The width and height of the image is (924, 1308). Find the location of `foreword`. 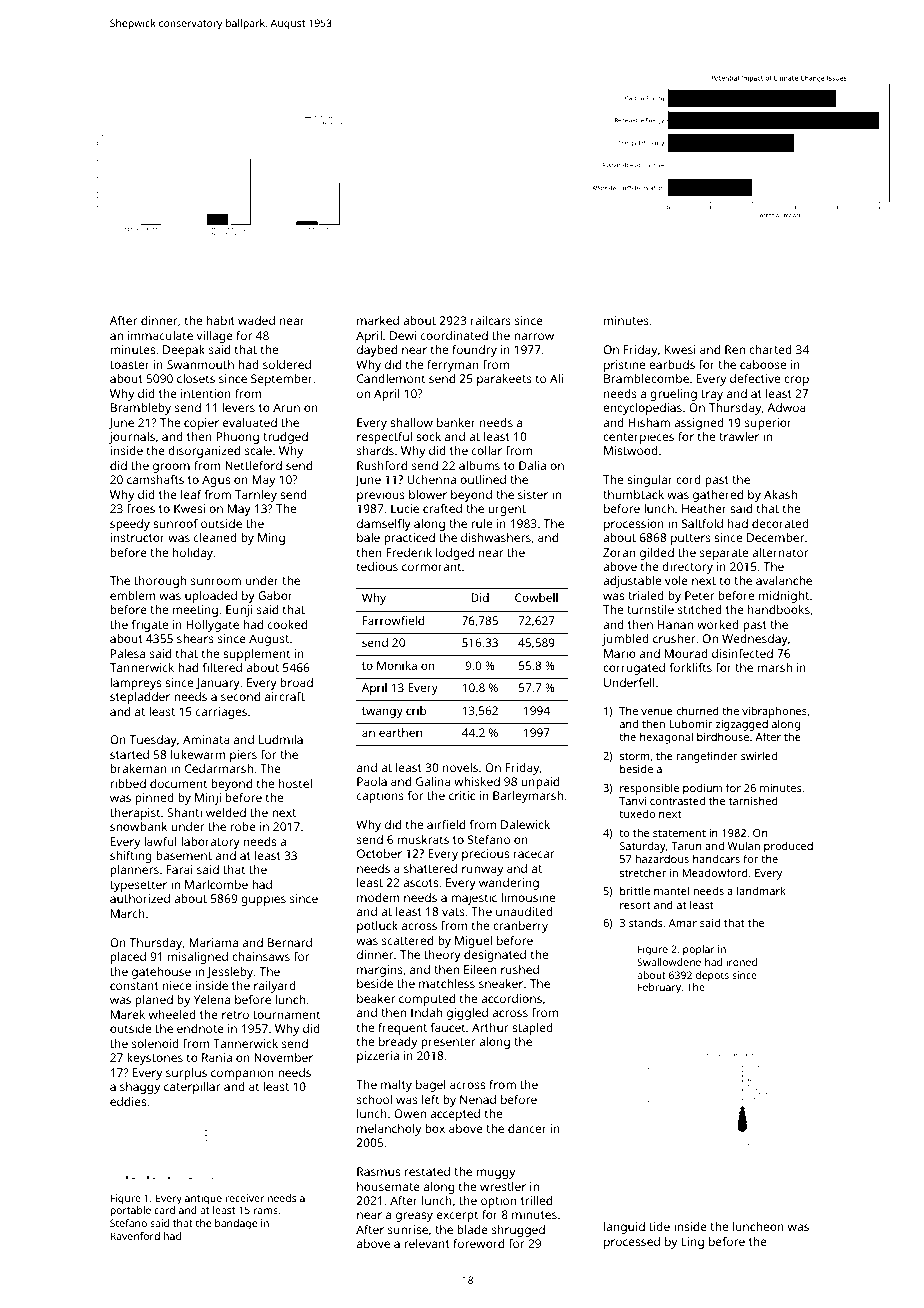

foreword is located at coordinates (478, 1243).
